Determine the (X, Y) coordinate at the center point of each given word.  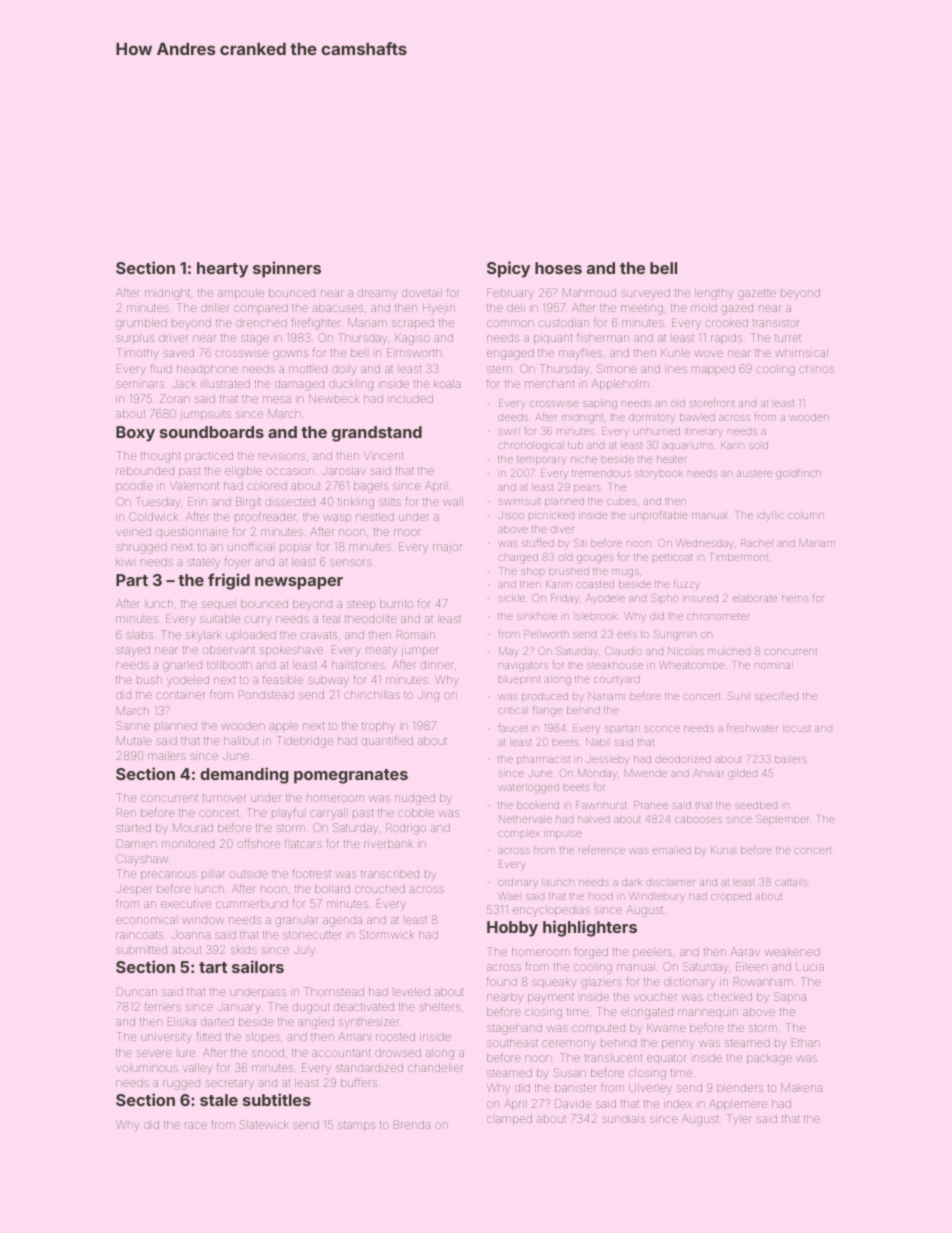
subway (328, 681)
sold (758, 445)
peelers (652, 953)
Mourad (193, 827)
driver (173, 338)
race (196, 1125)
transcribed (390, 874)
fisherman (603, 337)
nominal (774, 665)
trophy (378, 727)
